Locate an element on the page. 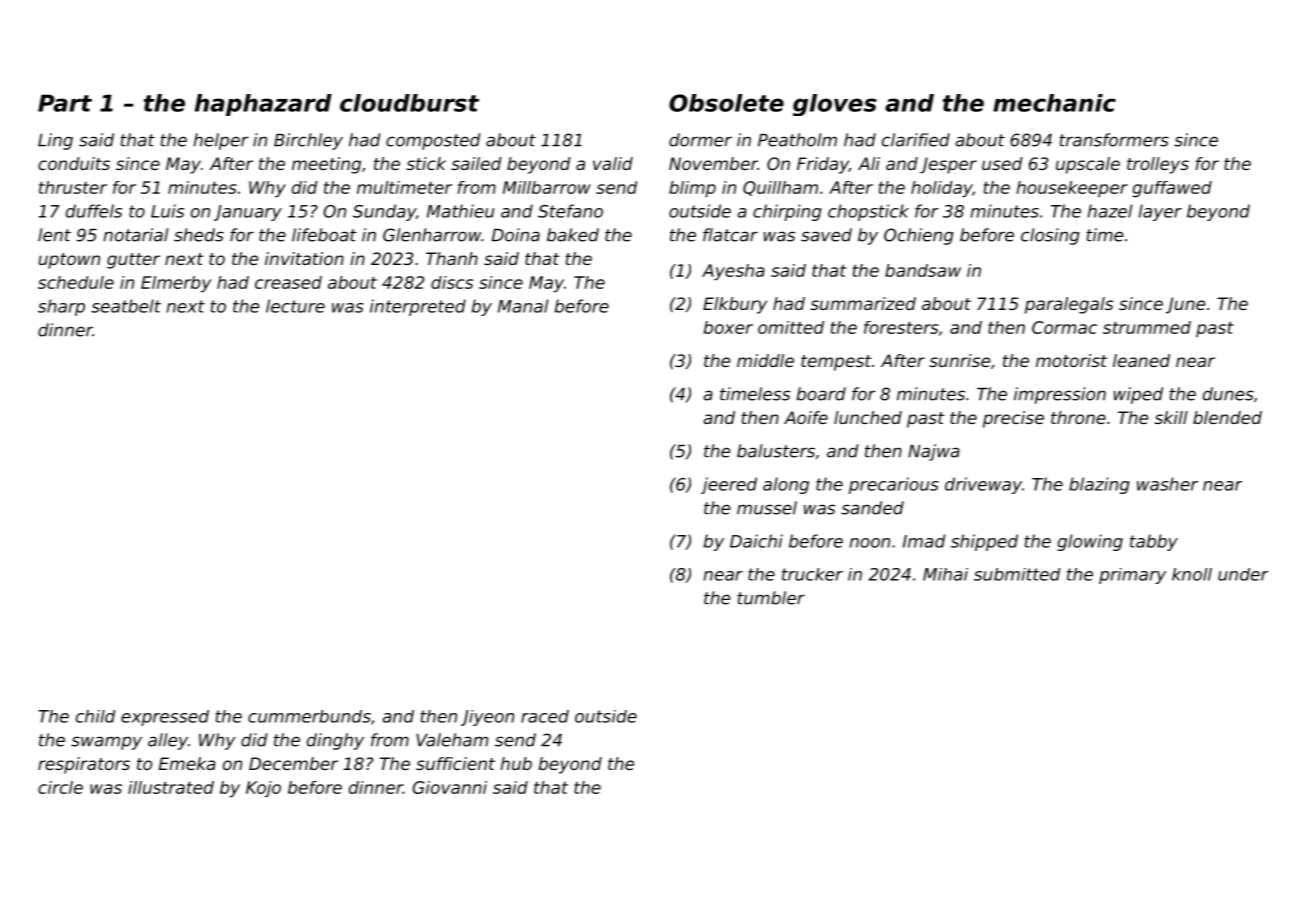 The image size is (1308, 924). Giovanni is located at coordinates (450, 787).
